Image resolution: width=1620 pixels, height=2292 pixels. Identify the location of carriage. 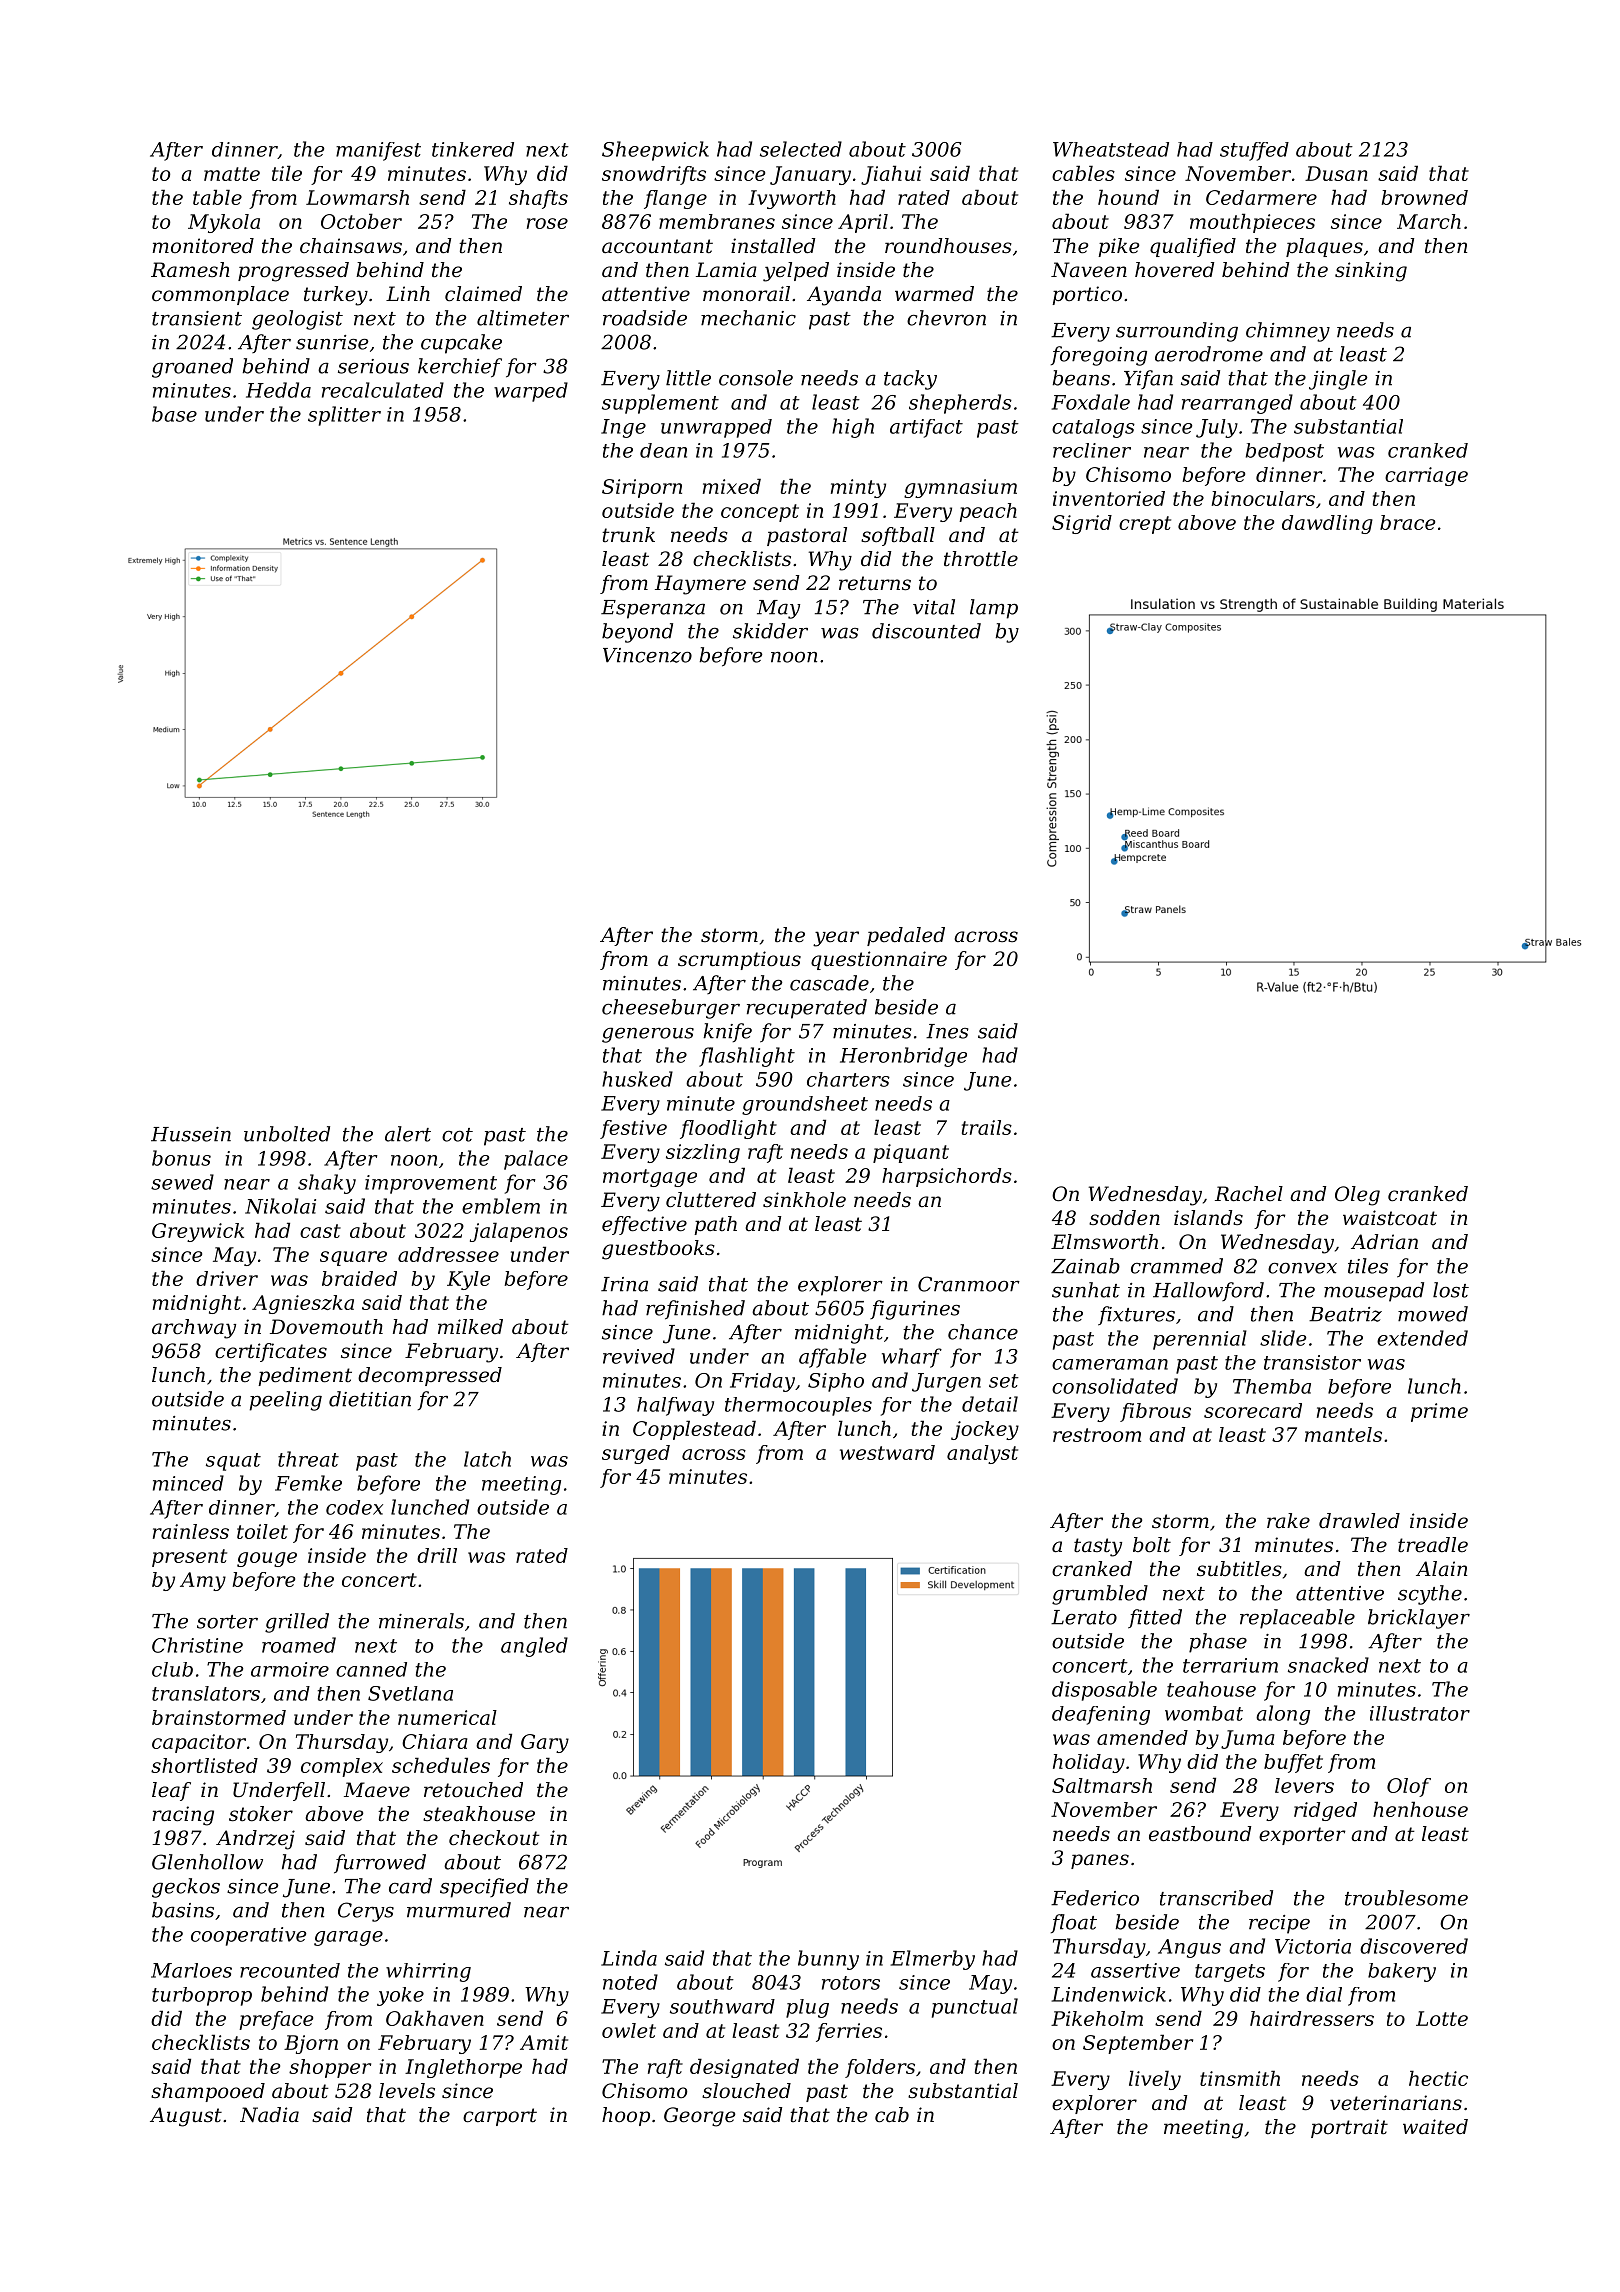
(1426, 476).
